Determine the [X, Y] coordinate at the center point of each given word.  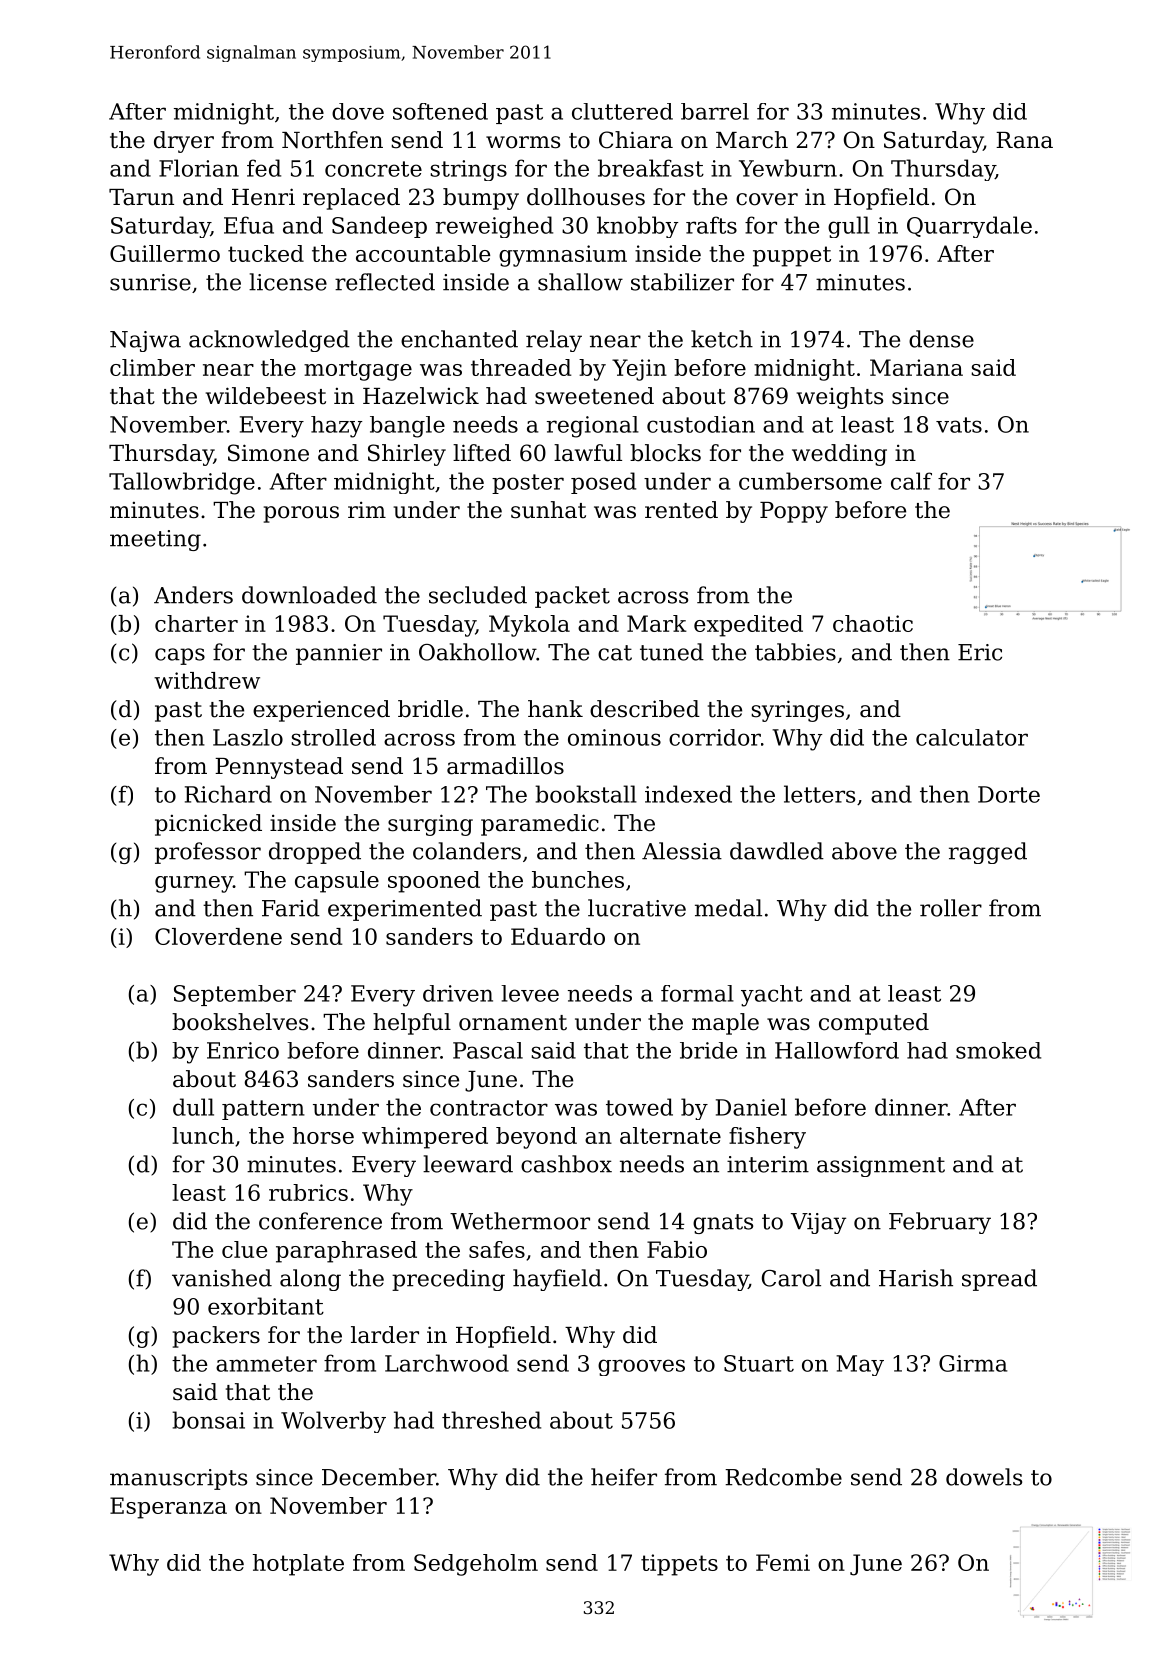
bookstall [586, 794]
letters [819, 794]
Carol [791, 1278]
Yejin [639, 370]
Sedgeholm [476, 1565]
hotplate [298, 1565]
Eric [980, 652]
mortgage [358, 370]
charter [196, 623]
